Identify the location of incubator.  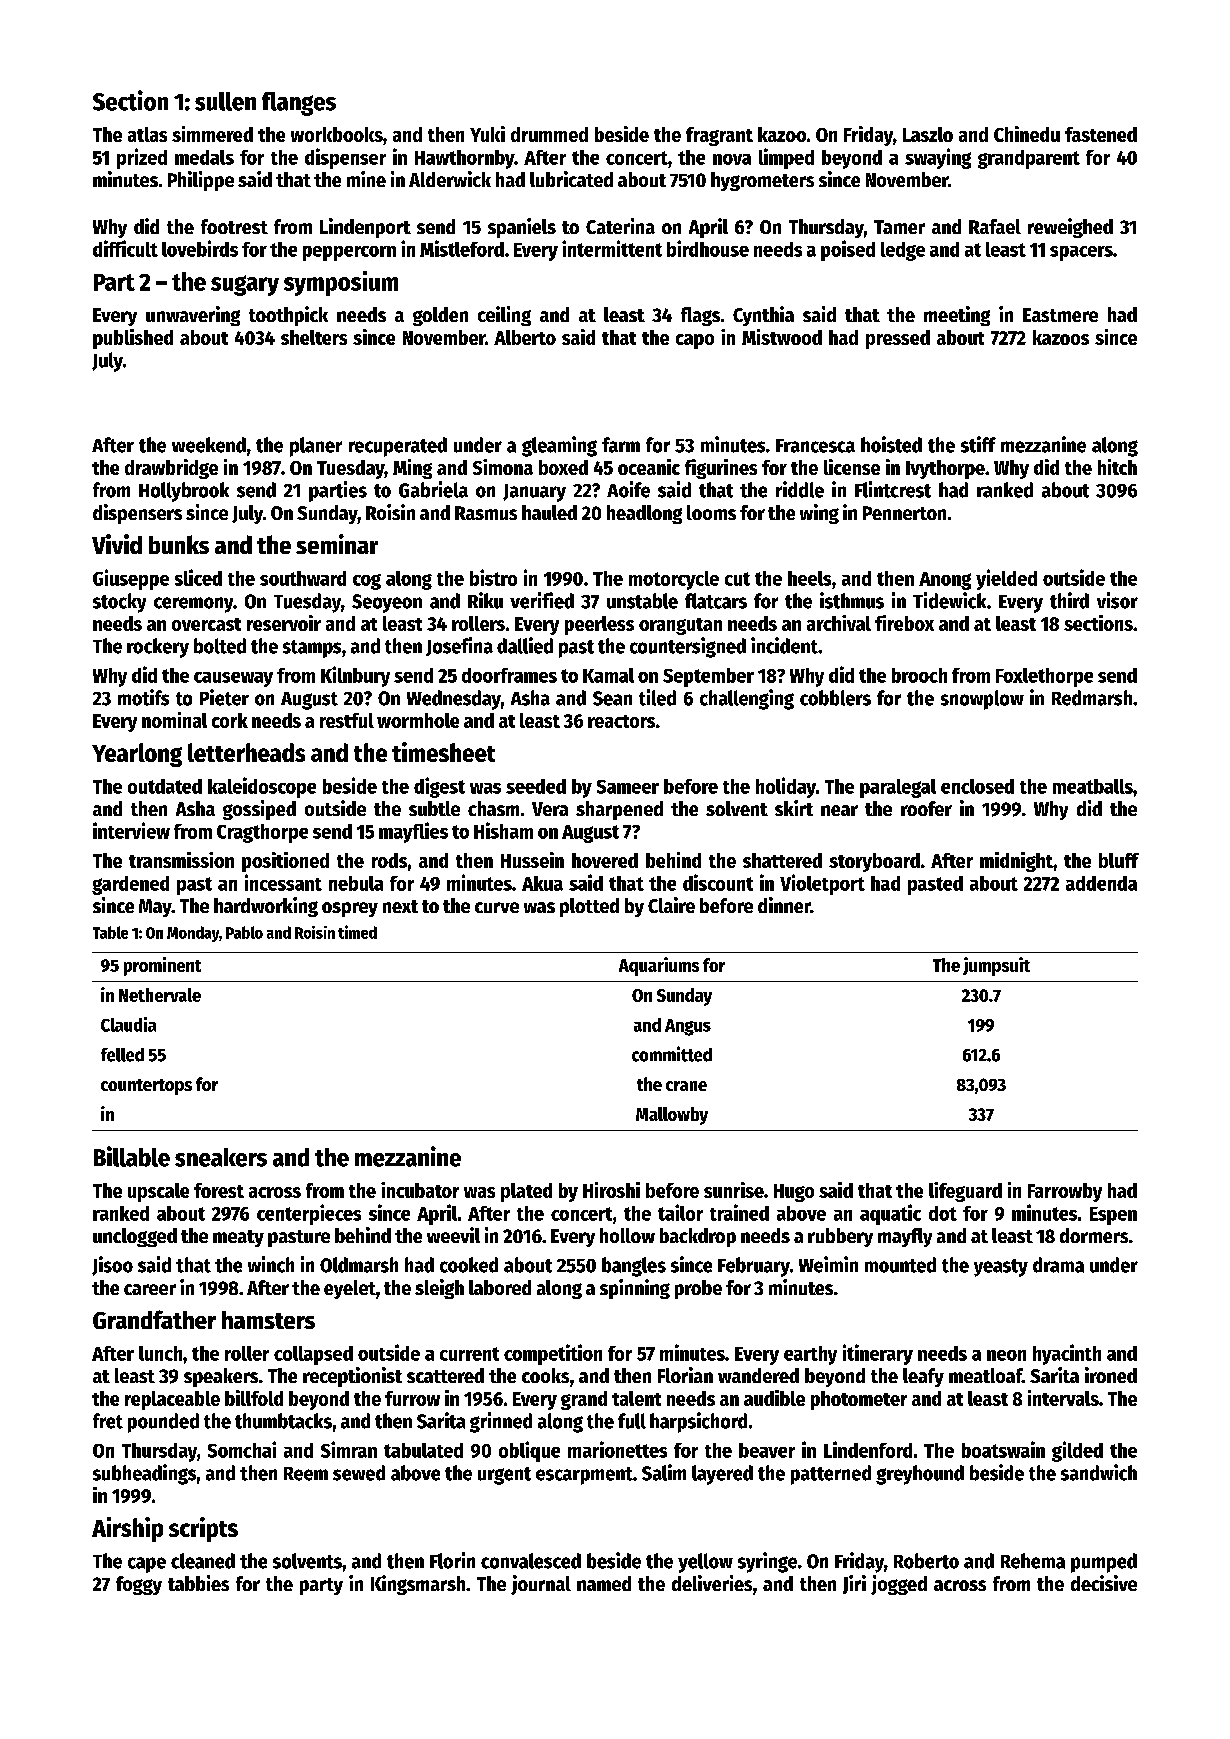
(420, 1190).
